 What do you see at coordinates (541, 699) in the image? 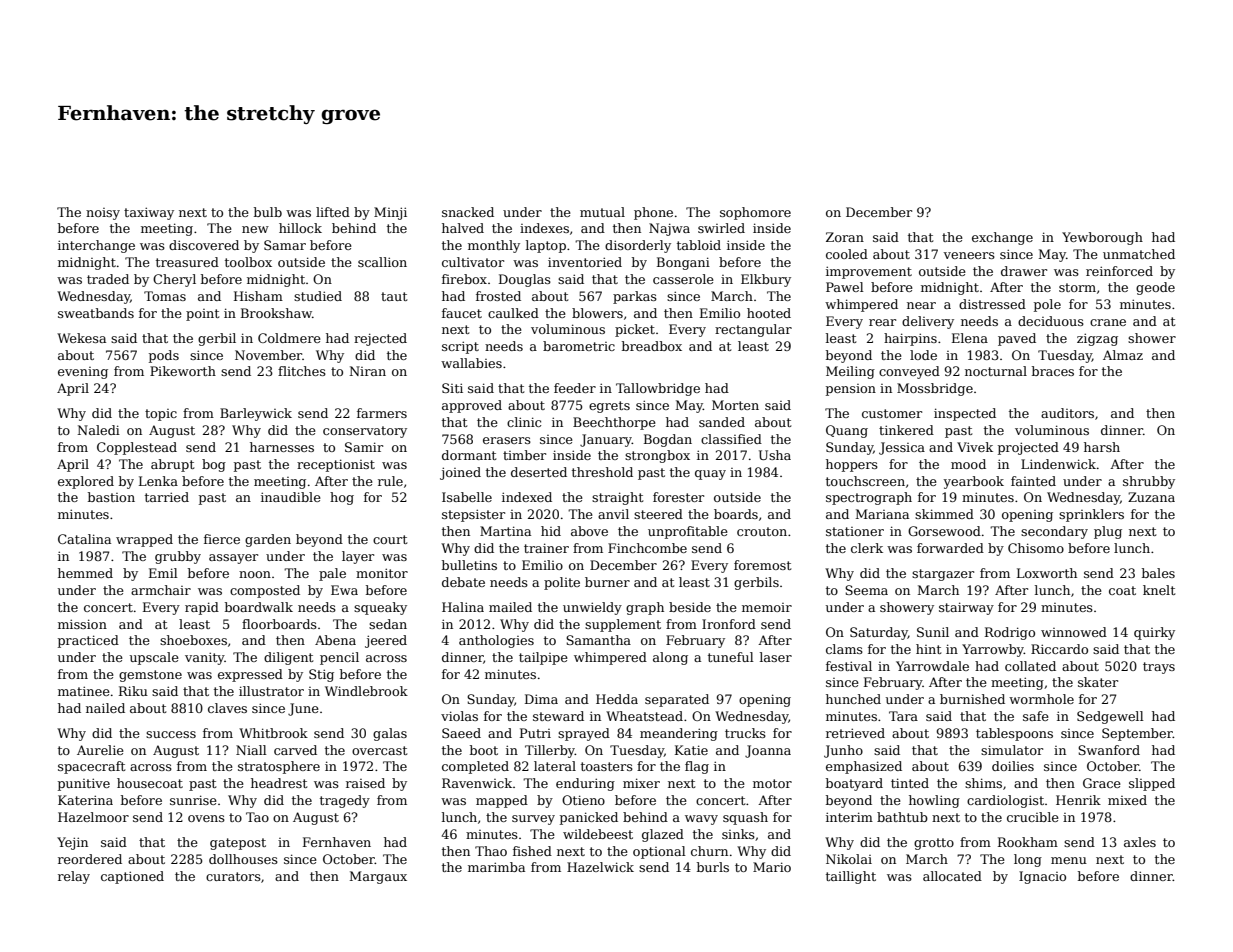
I see `Dima` at bounding box center [541, 699].
